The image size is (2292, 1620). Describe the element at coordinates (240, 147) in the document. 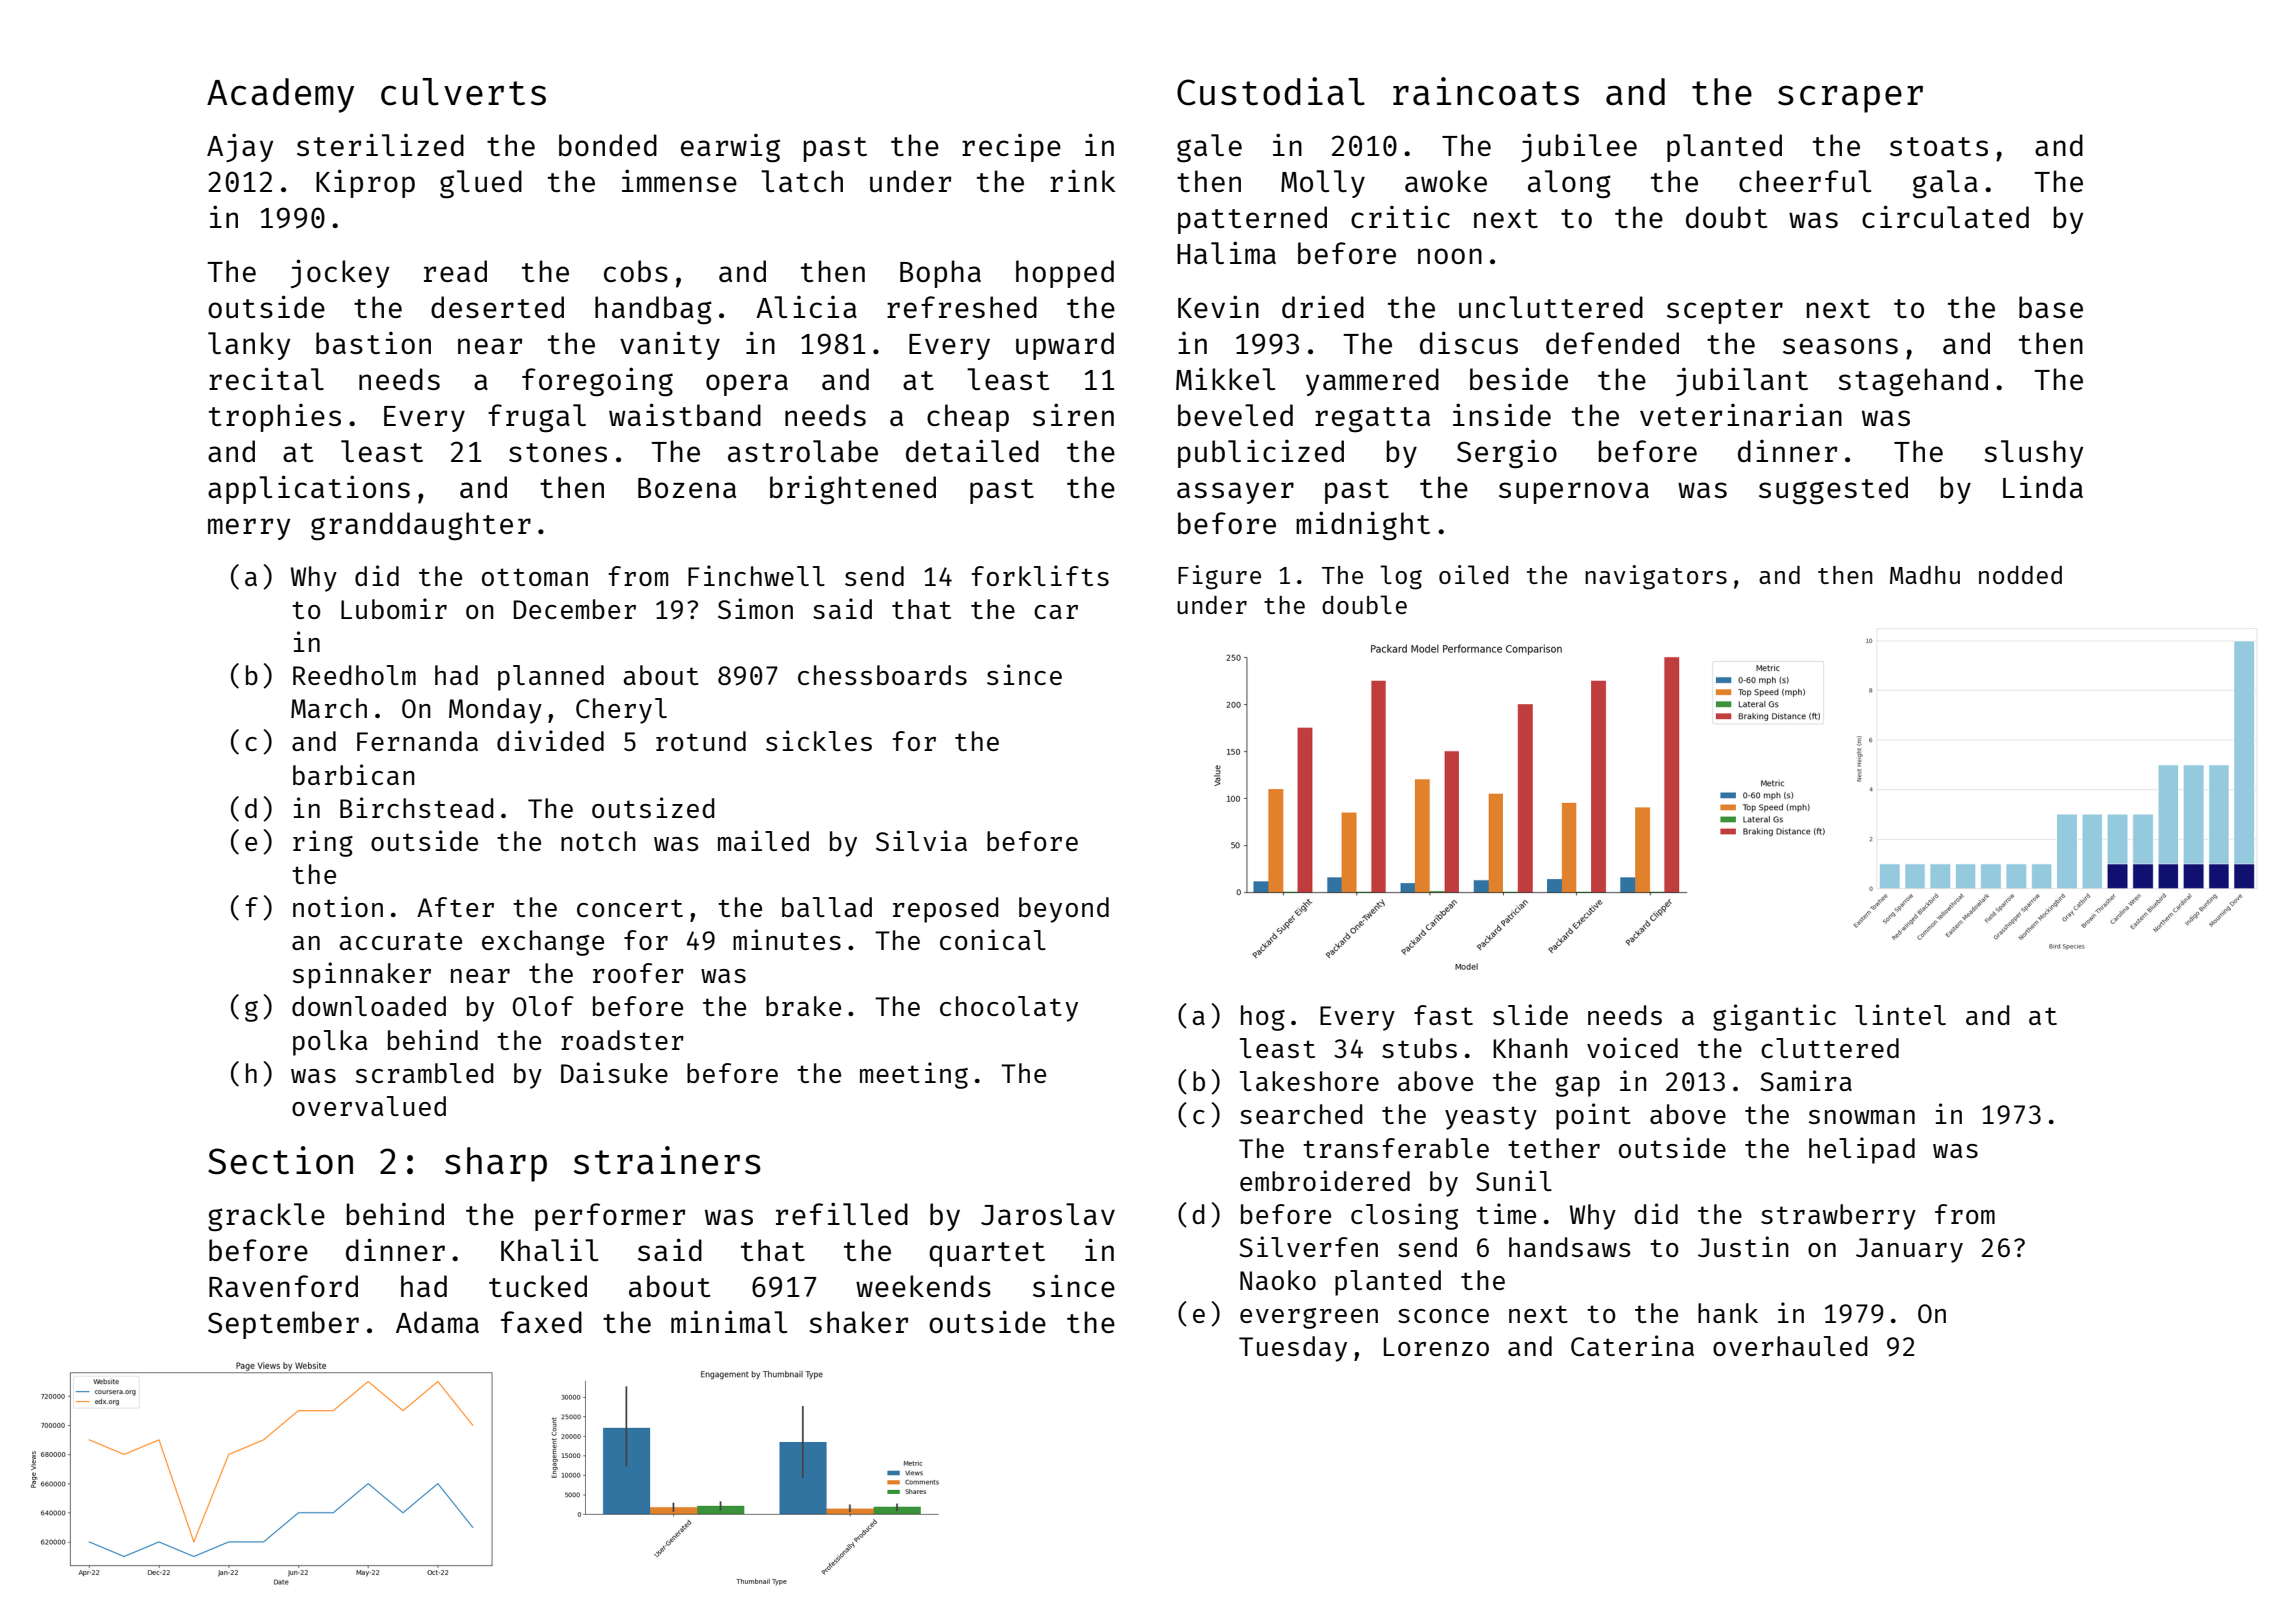

I see `Ajay` at that location.
